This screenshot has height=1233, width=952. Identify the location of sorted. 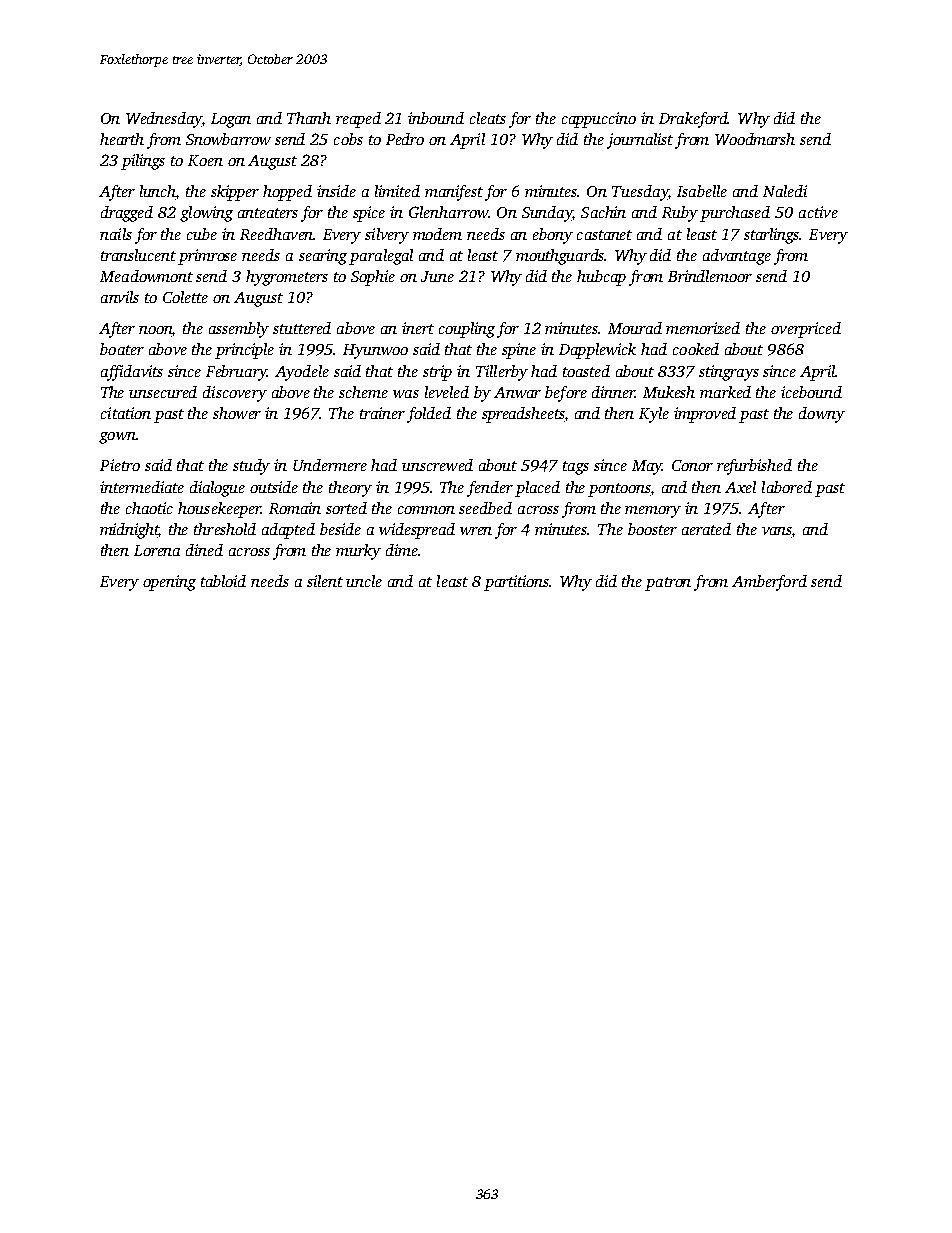
(346, 508).
